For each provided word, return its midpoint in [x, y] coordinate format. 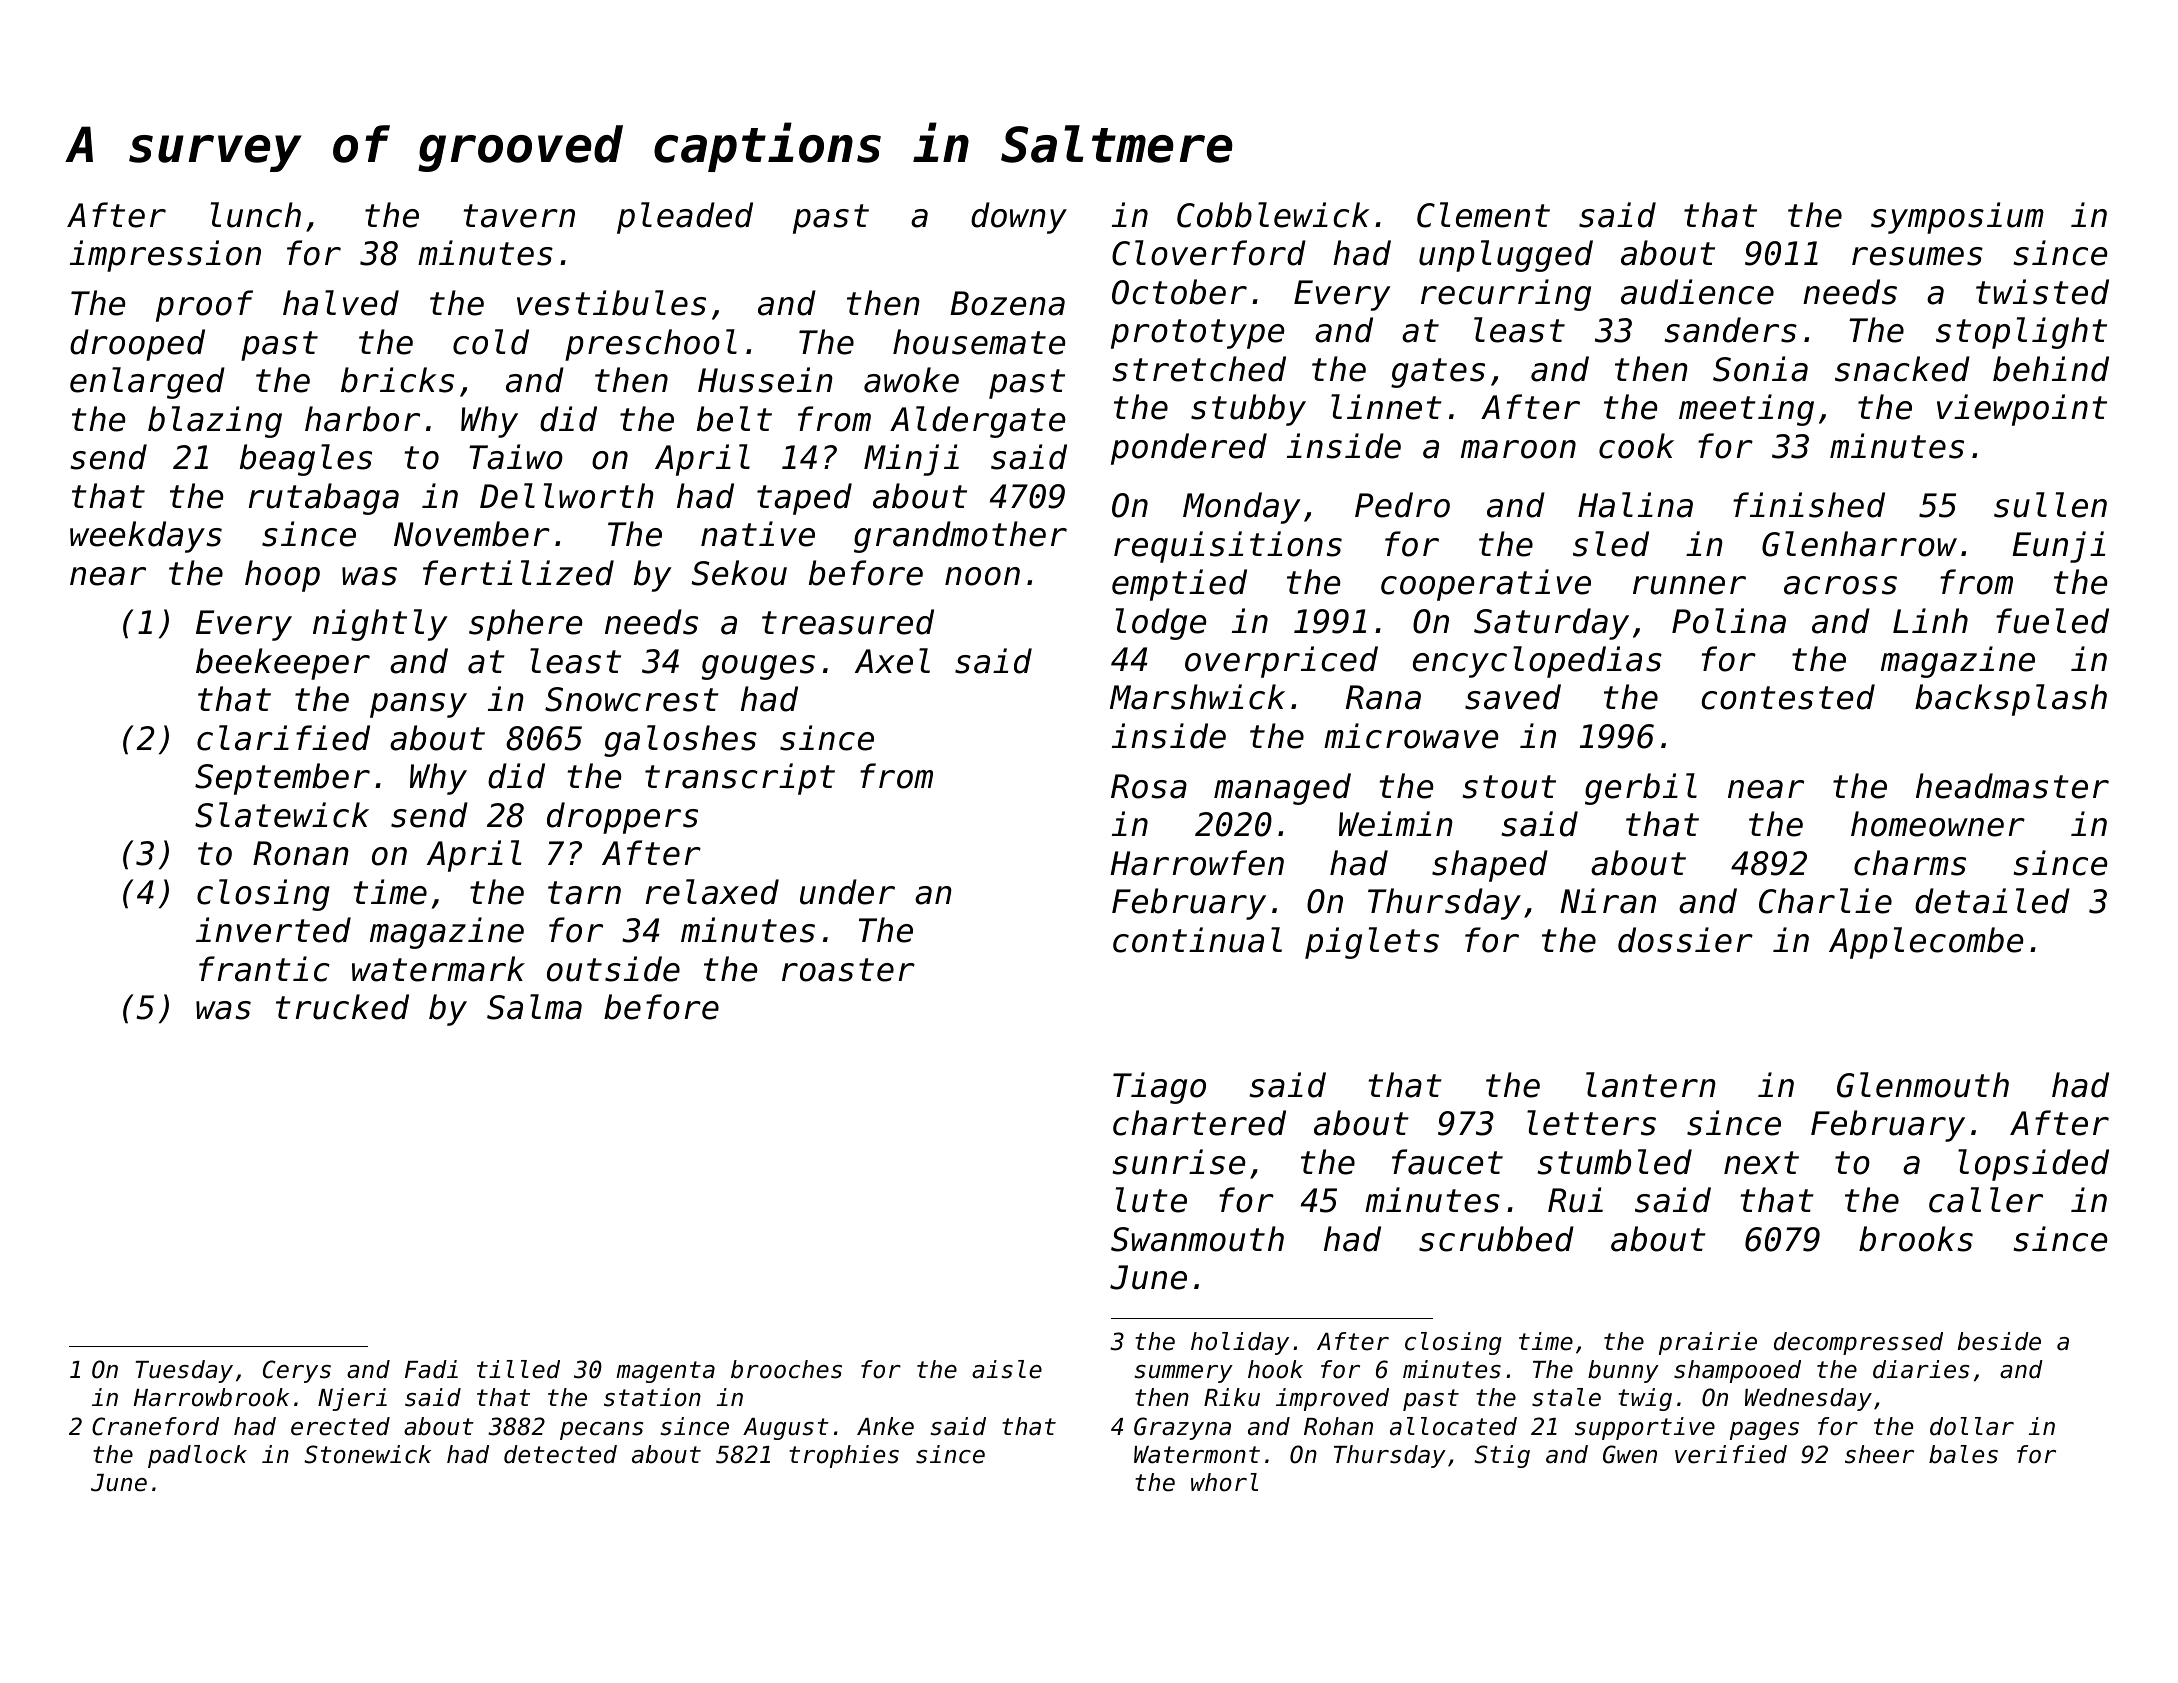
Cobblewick [1273, 215]
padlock [197, 1456]
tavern [519, 216]
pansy [418, 705]
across [1840, 585]
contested [1788, 697]
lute [1151, 1200]
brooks [1916, 1239]
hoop [282, 576]
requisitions [1228, 547]
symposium [1957, 218]
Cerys [297, 1371]
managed [1282, 789]
